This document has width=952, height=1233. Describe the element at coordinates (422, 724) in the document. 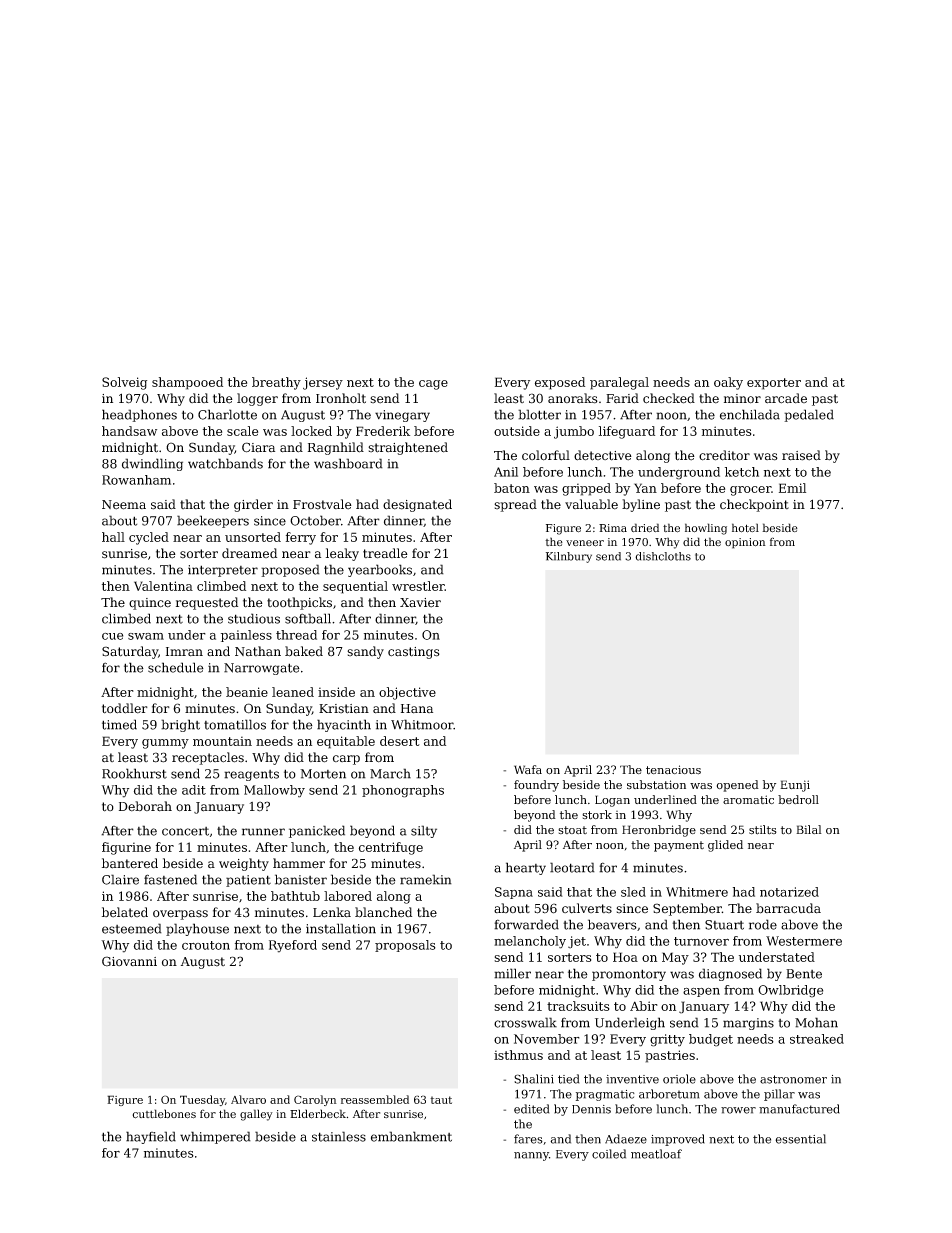

I see `Whitmoor` at that location.
